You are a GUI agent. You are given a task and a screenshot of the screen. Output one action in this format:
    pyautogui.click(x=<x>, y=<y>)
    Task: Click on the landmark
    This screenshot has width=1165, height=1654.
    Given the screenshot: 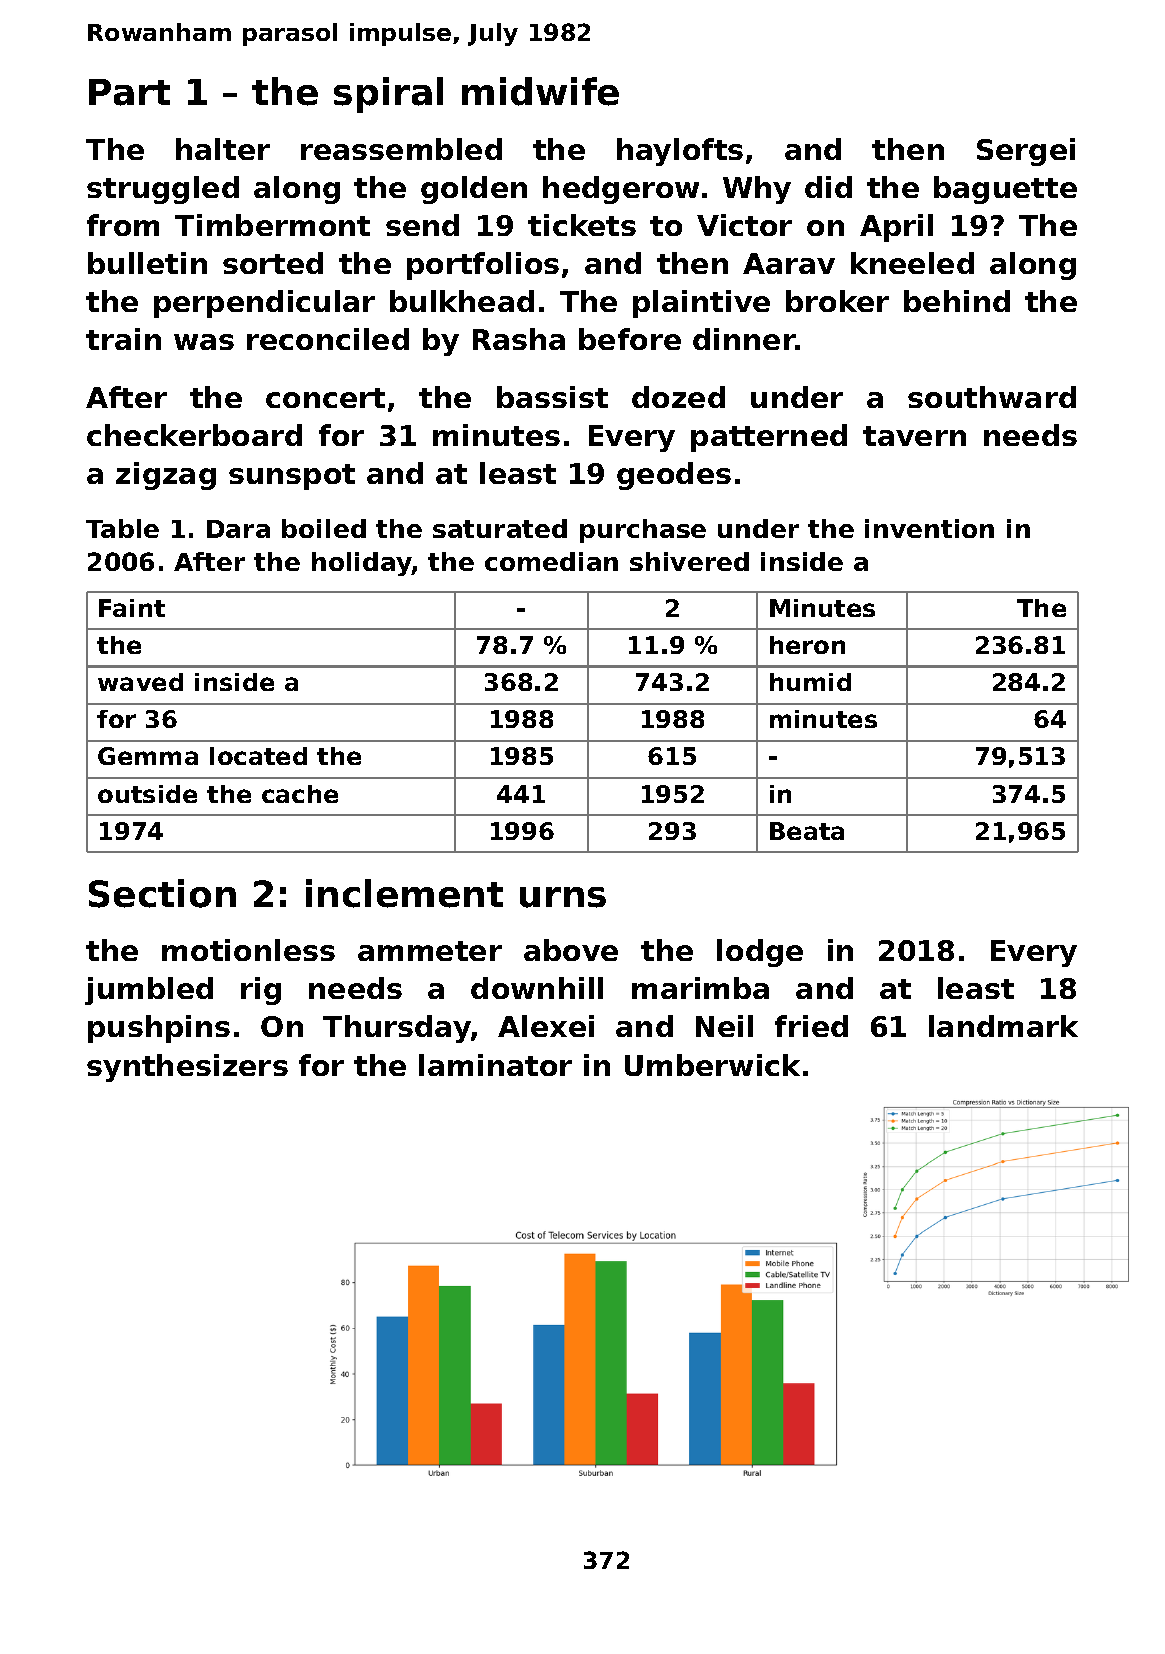 What is the action you would take?
    pyautogui.click(x=1003, y=1026)
